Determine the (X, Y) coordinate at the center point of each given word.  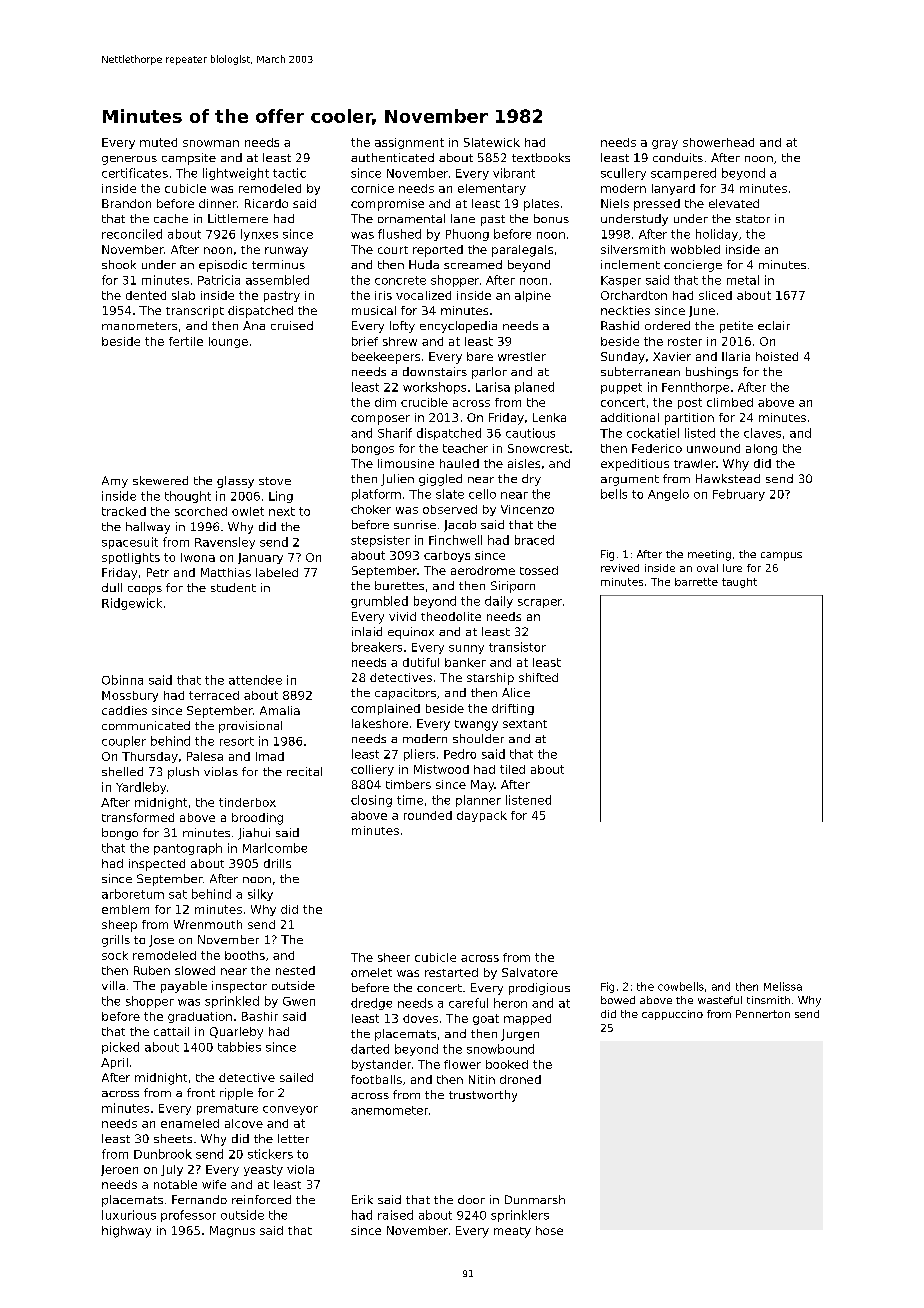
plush (183, 773)
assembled (277, 280)
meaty (512, 1232)
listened (528, 800)
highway (126, 1232)
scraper (540, 603)
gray (665, 144)
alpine (533, 296)
